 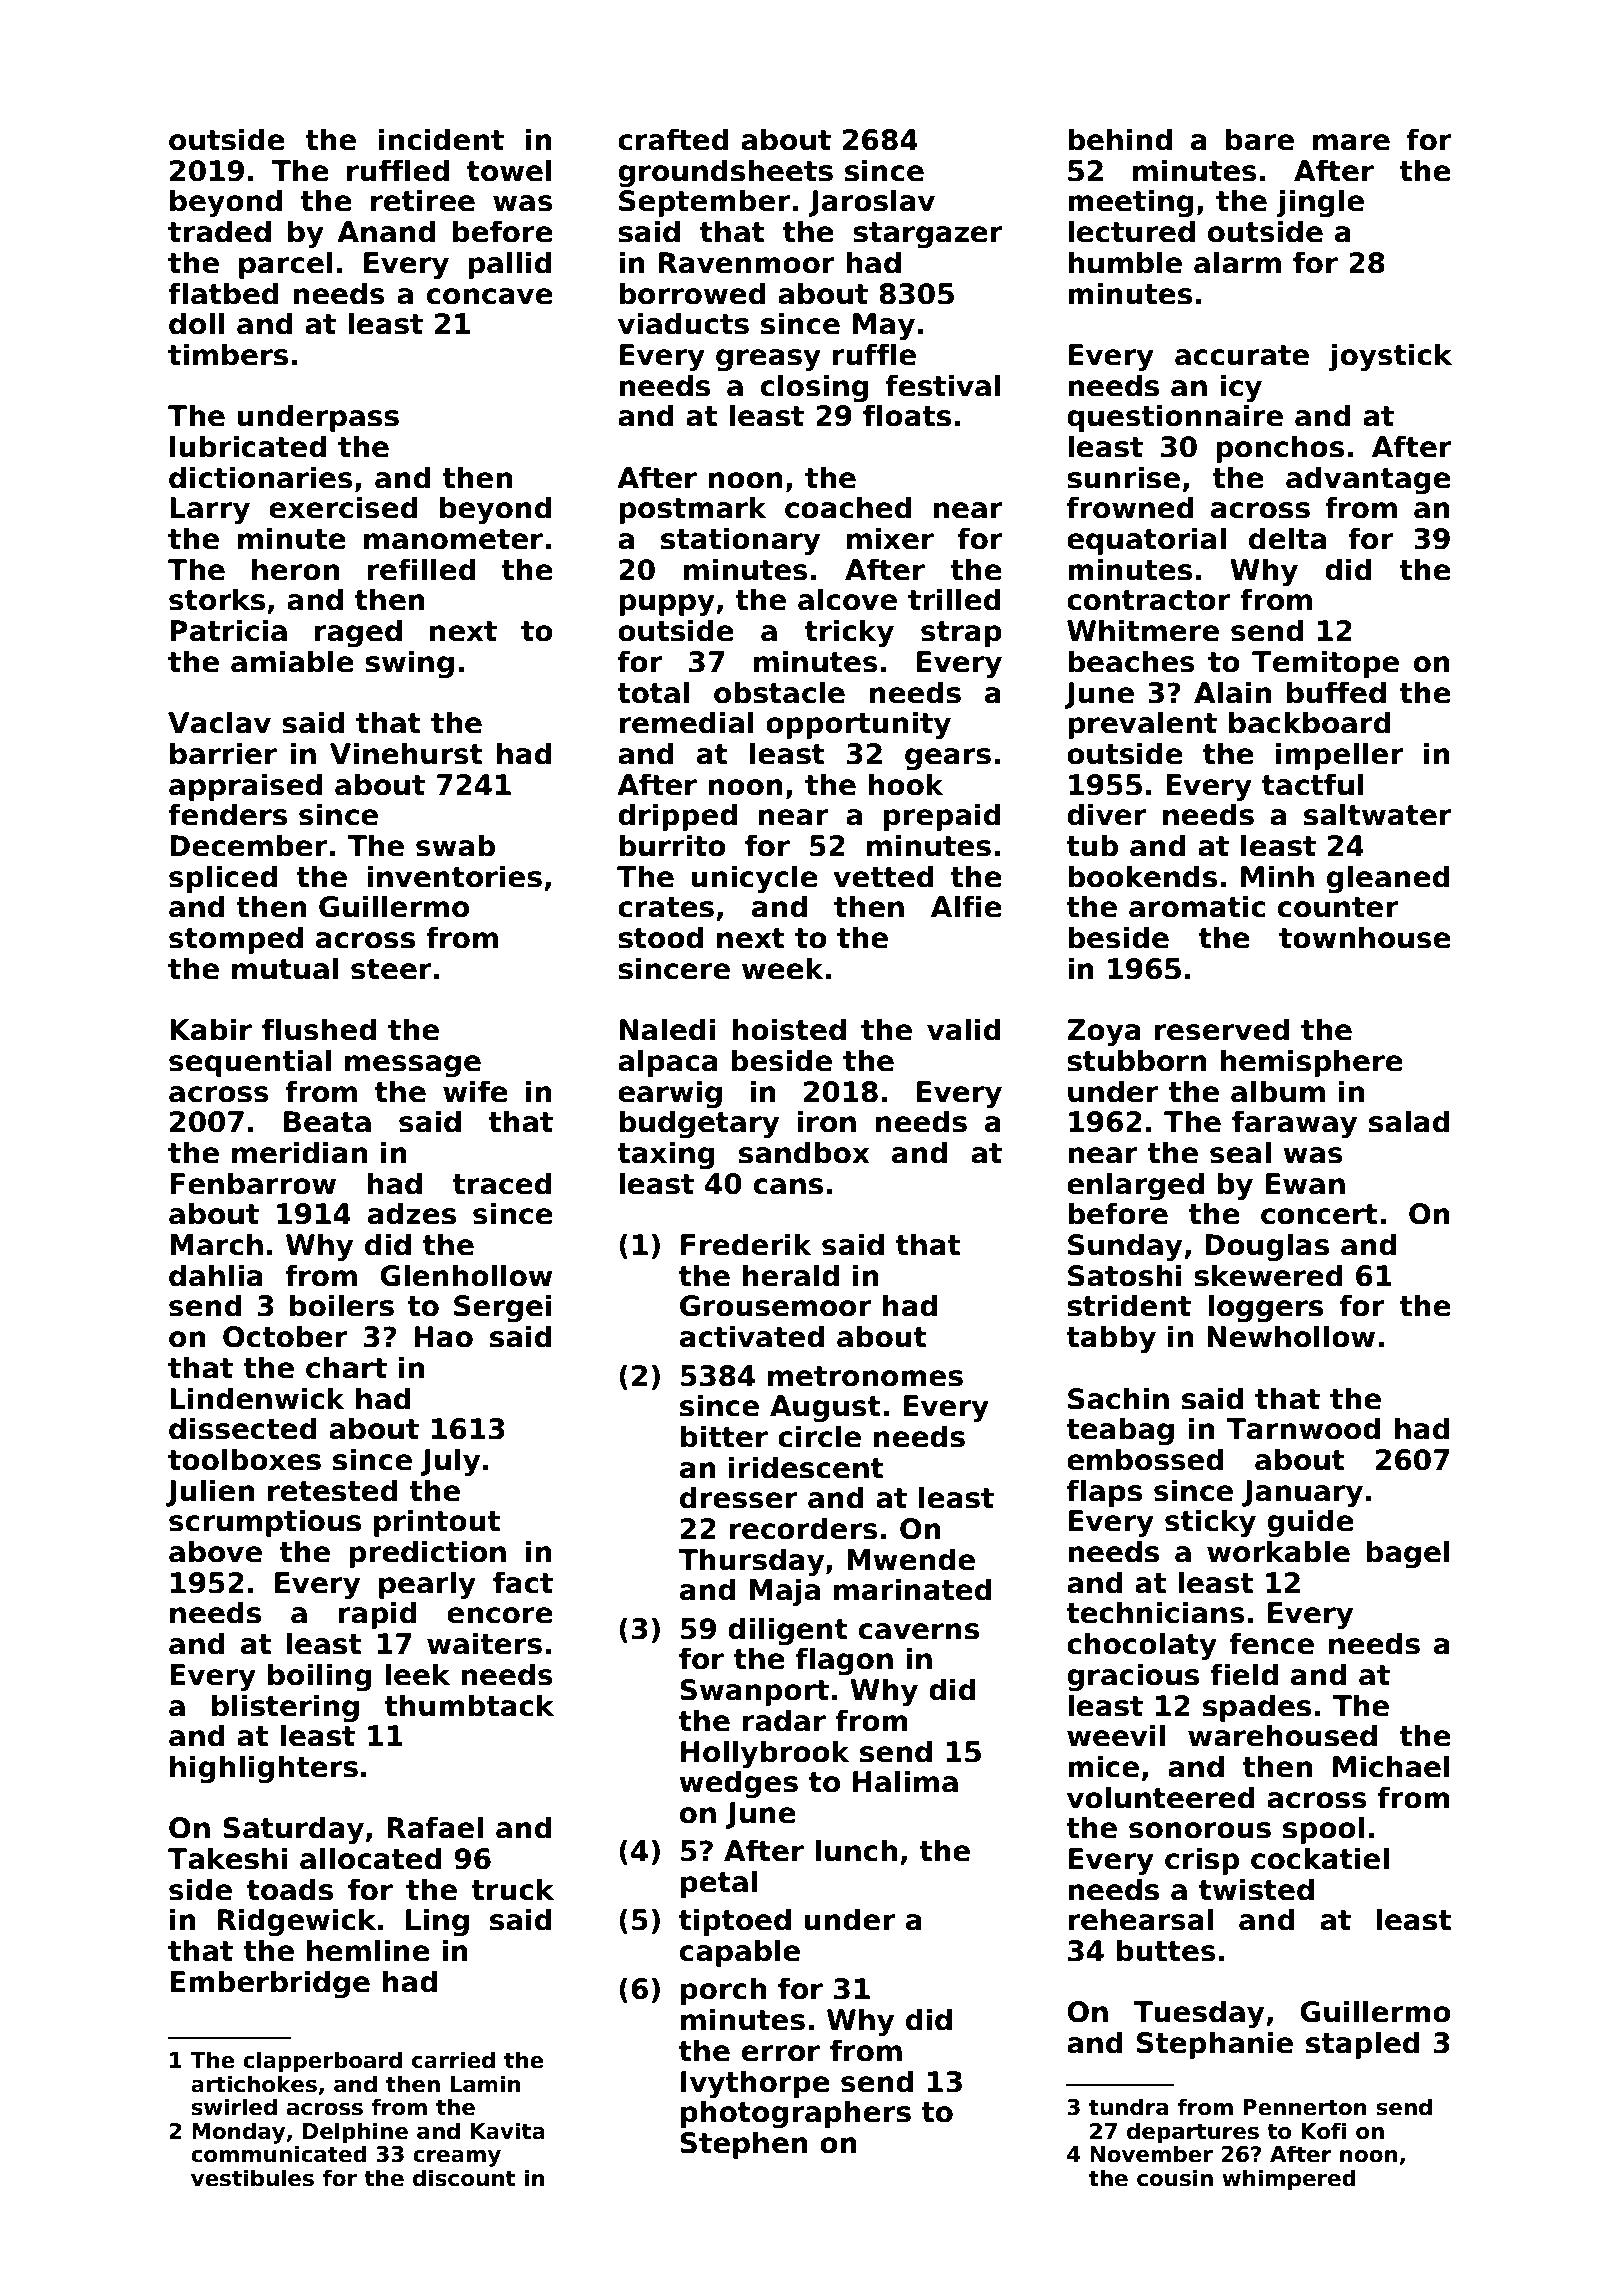 I want to click on valid, so click(x=964, y=1029).
